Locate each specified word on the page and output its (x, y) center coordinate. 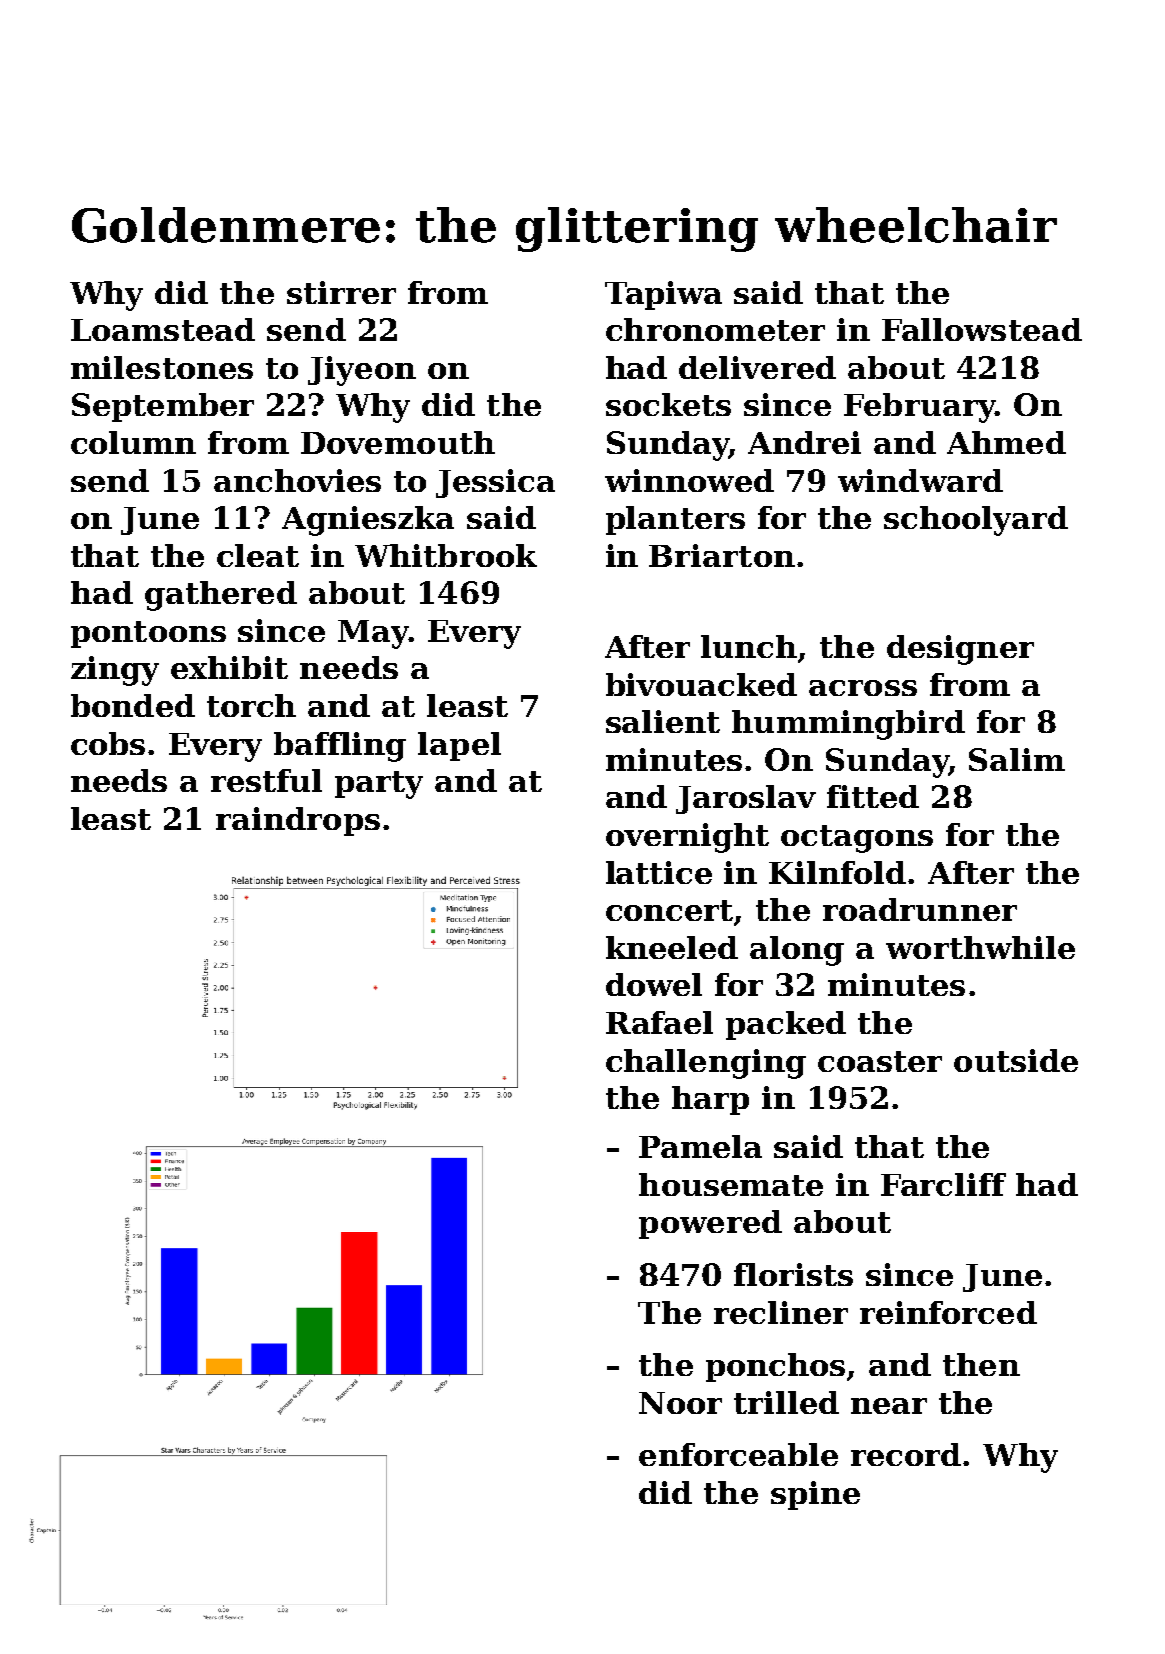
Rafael (659, 1022)
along (797, 951)
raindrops (298, 821)
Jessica (495, 483)
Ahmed (1006, 442)
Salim (1017, 759)
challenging (706, 1064)
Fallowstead (982, 329)
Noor (680, 1403)
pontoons (148, 634)
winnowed (689, 480)
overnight (687, 838)
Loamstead (163, 329)
